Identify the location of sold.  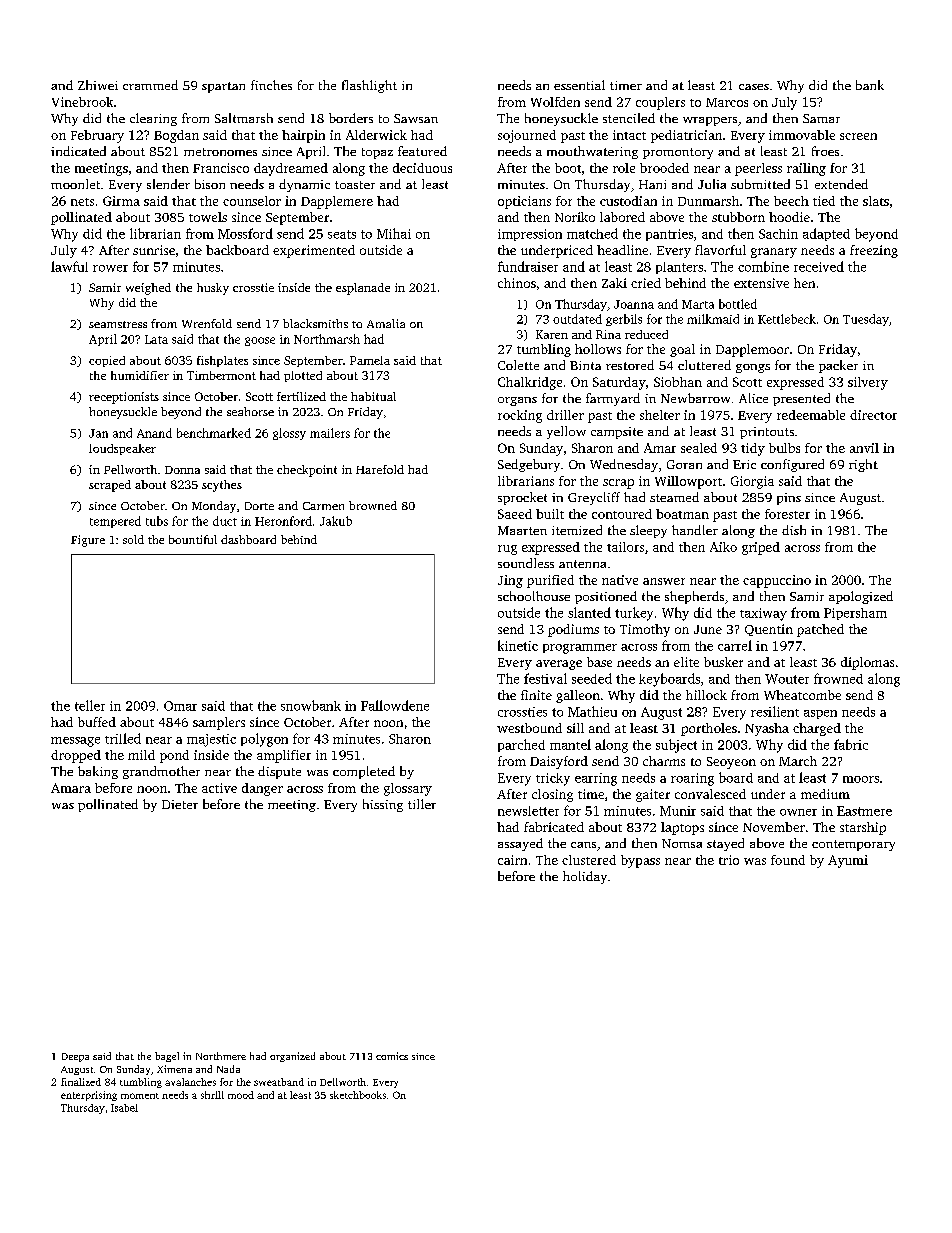
(133, 539).
